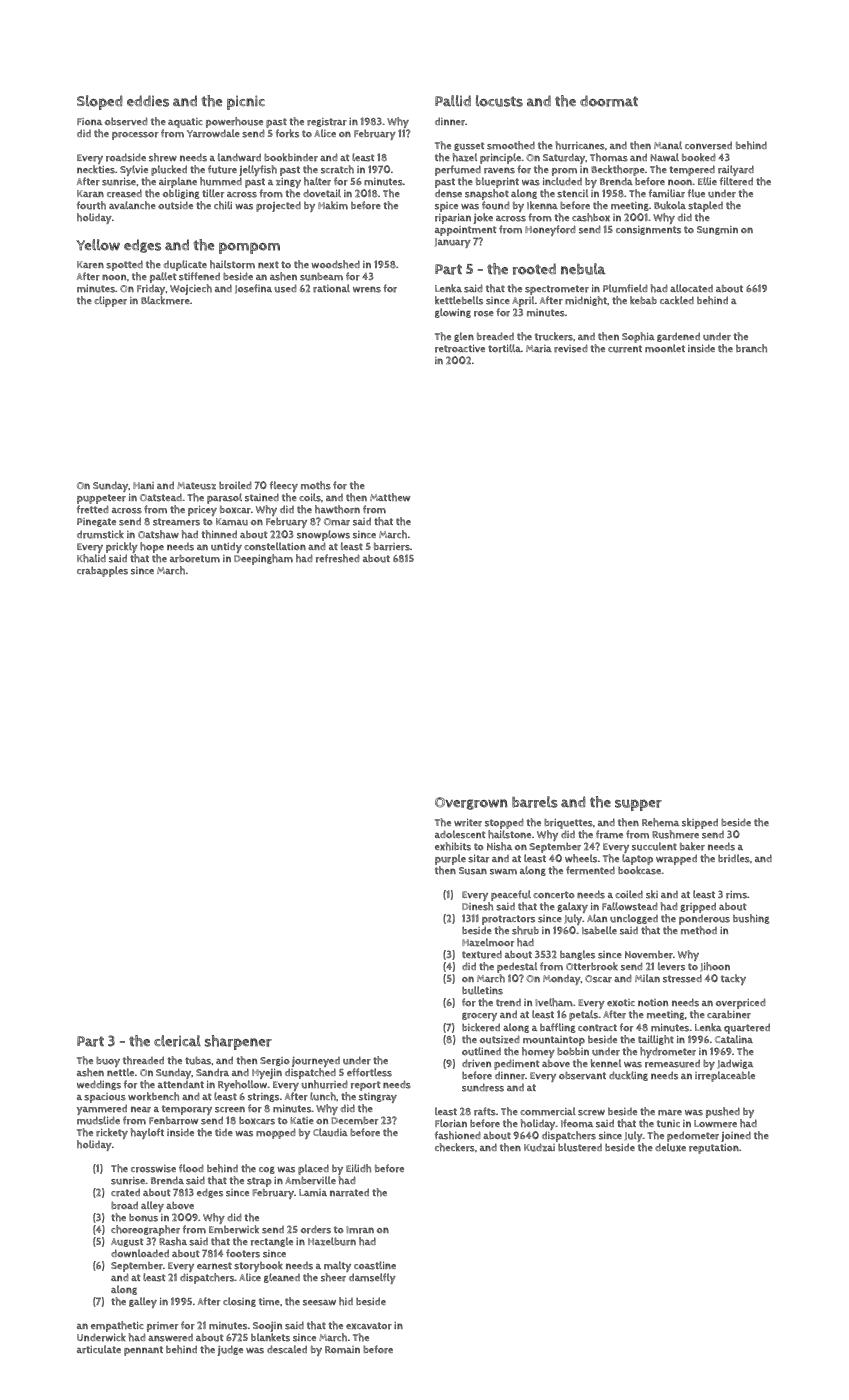 The image size is (849, 1400). What do you see at coordinates (714, 1149) in the page?
I see `reputation` at bounding box center [714, 1149].
